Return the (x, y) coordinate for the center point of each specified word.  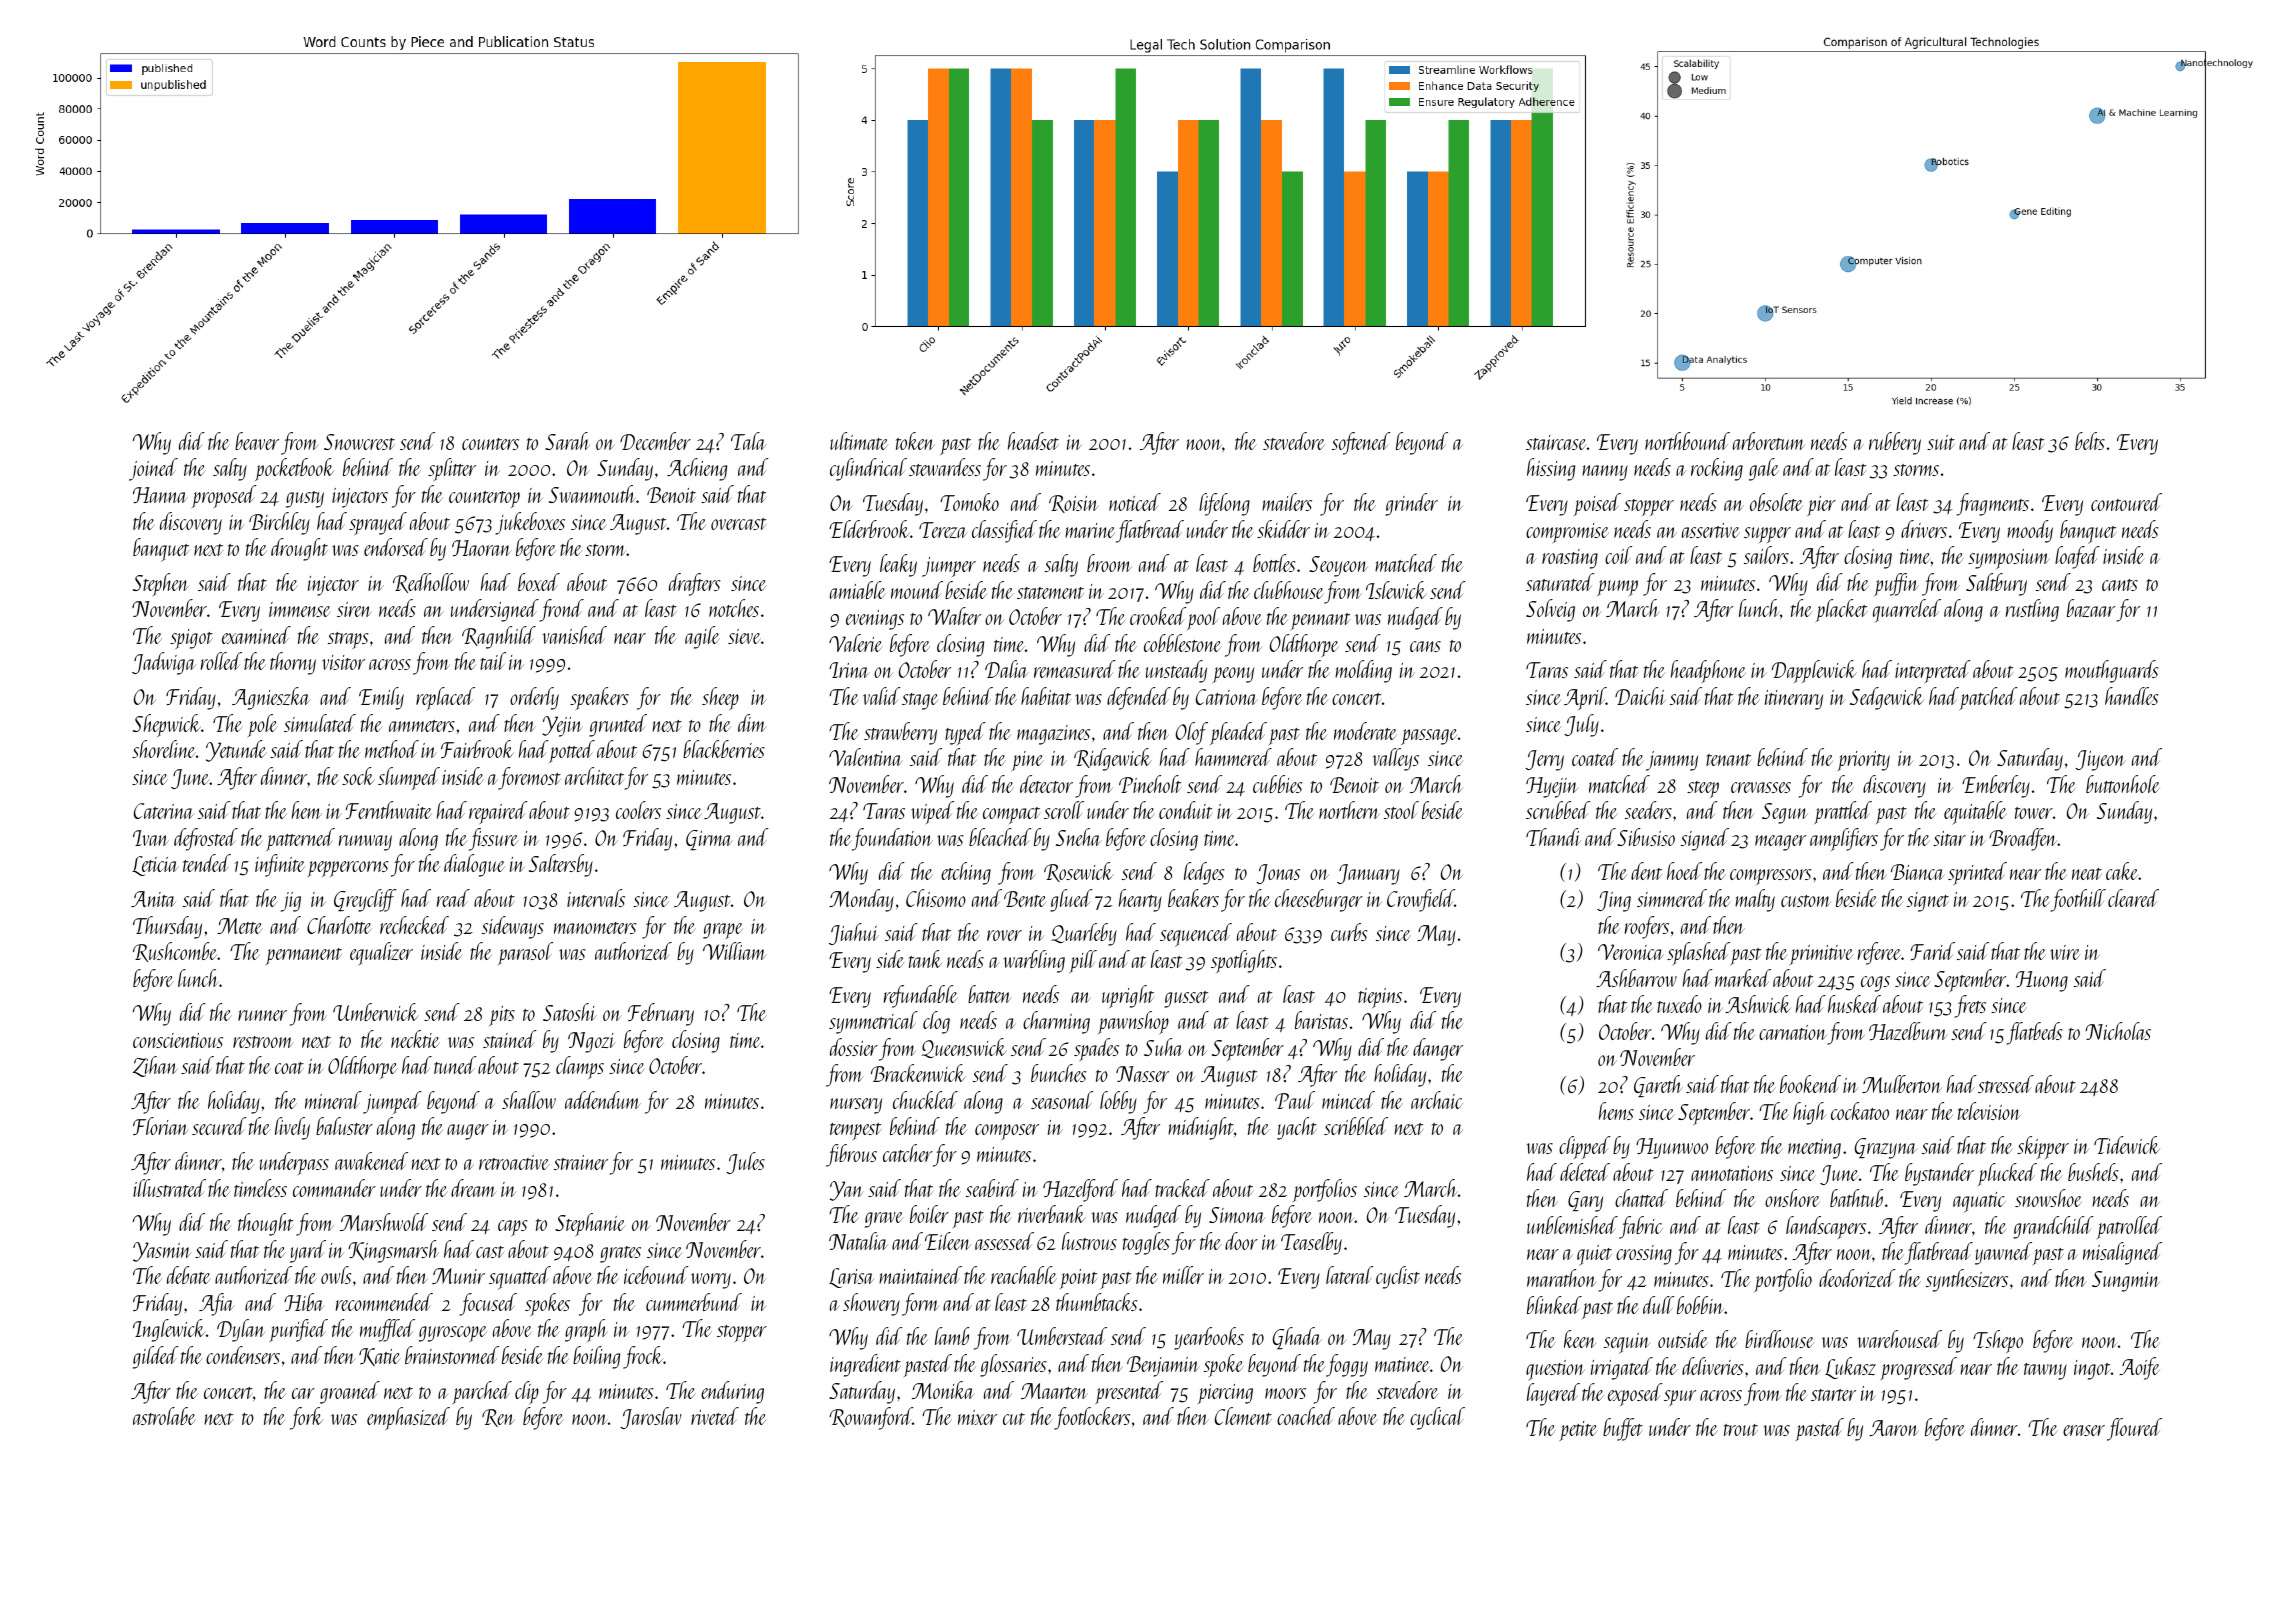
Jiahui (854, 934)
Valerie (856, 643)
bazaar (2091, 608)
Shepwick (167, 725)
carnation (1793, 1032)
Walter (954, 616)
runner (262, 1015)
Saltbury (1996, 584)
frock (643, 1357)
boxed (539, 582)
